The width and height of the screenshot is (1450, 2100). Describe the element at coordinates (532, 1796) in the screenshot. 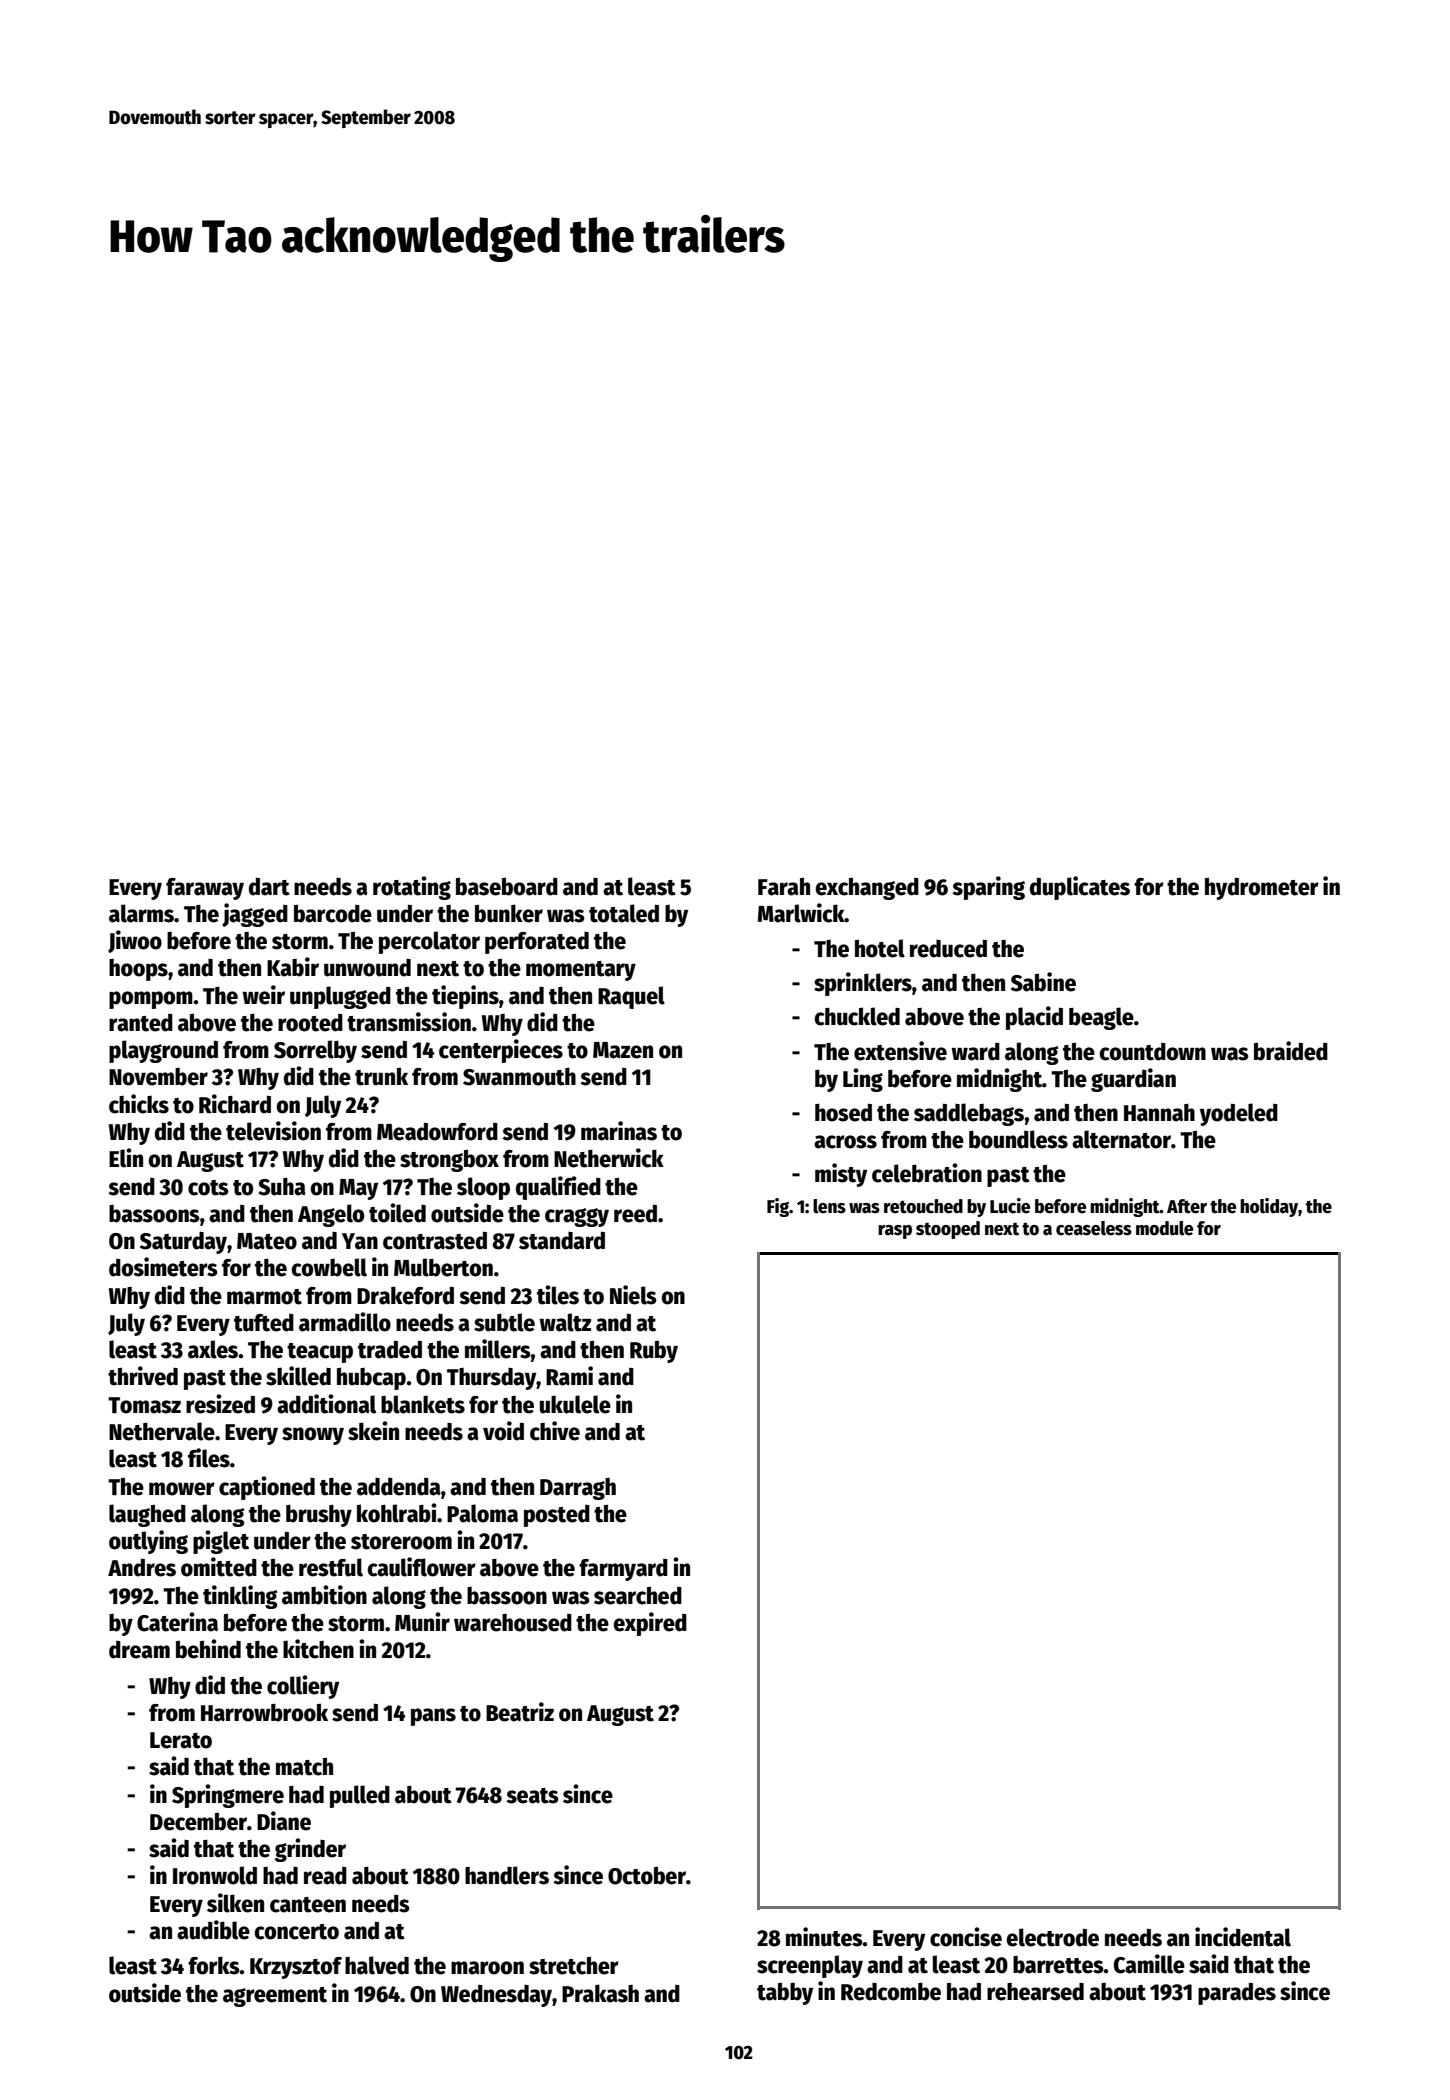

I see `seats` at that location.
